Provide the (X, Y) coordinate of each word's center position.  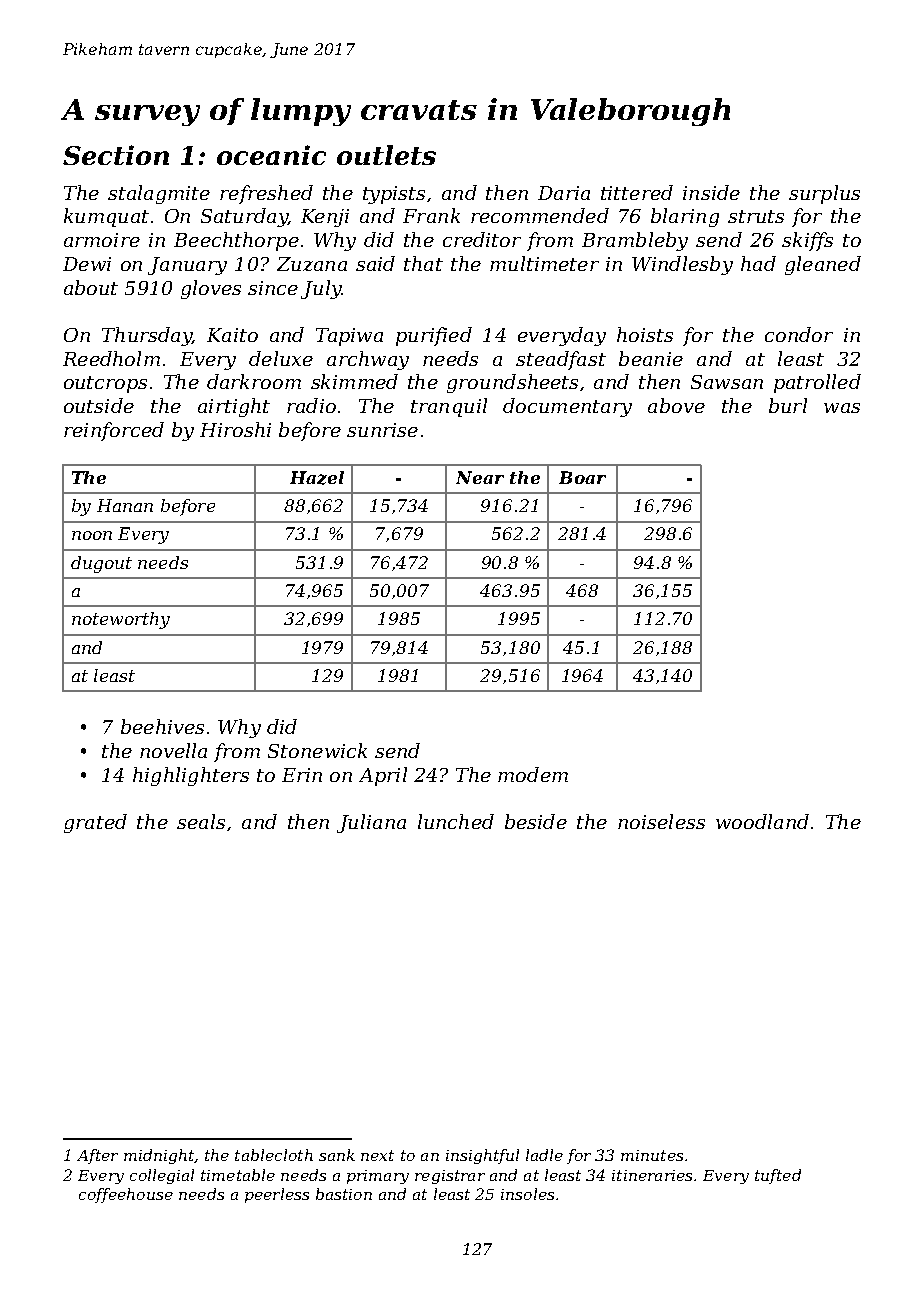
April (383, 776)
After (97, 1156)
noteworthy (121, 620)
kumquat (106, 217)
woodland (762, 821)
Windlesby (682, 265)
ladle (544, 1155)
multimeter (544, 263)
